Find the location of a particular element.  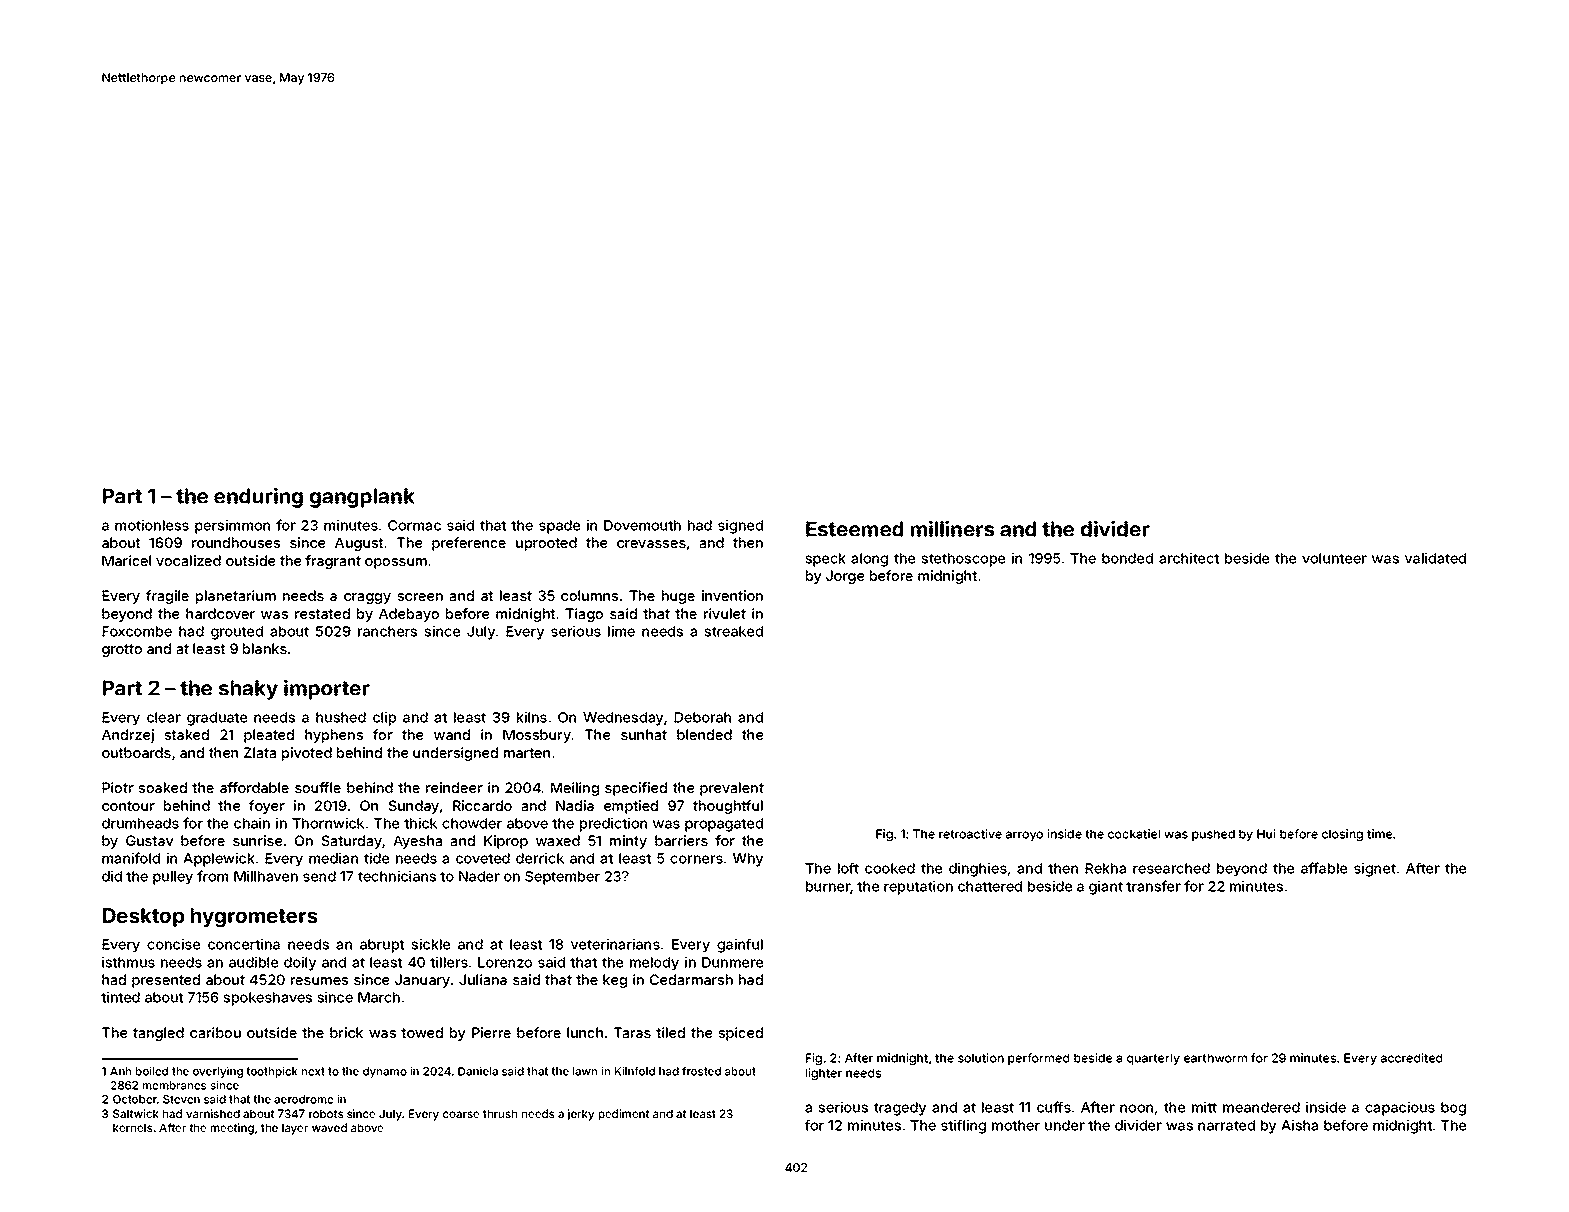

layer is located at coordinates (295, 1129).
